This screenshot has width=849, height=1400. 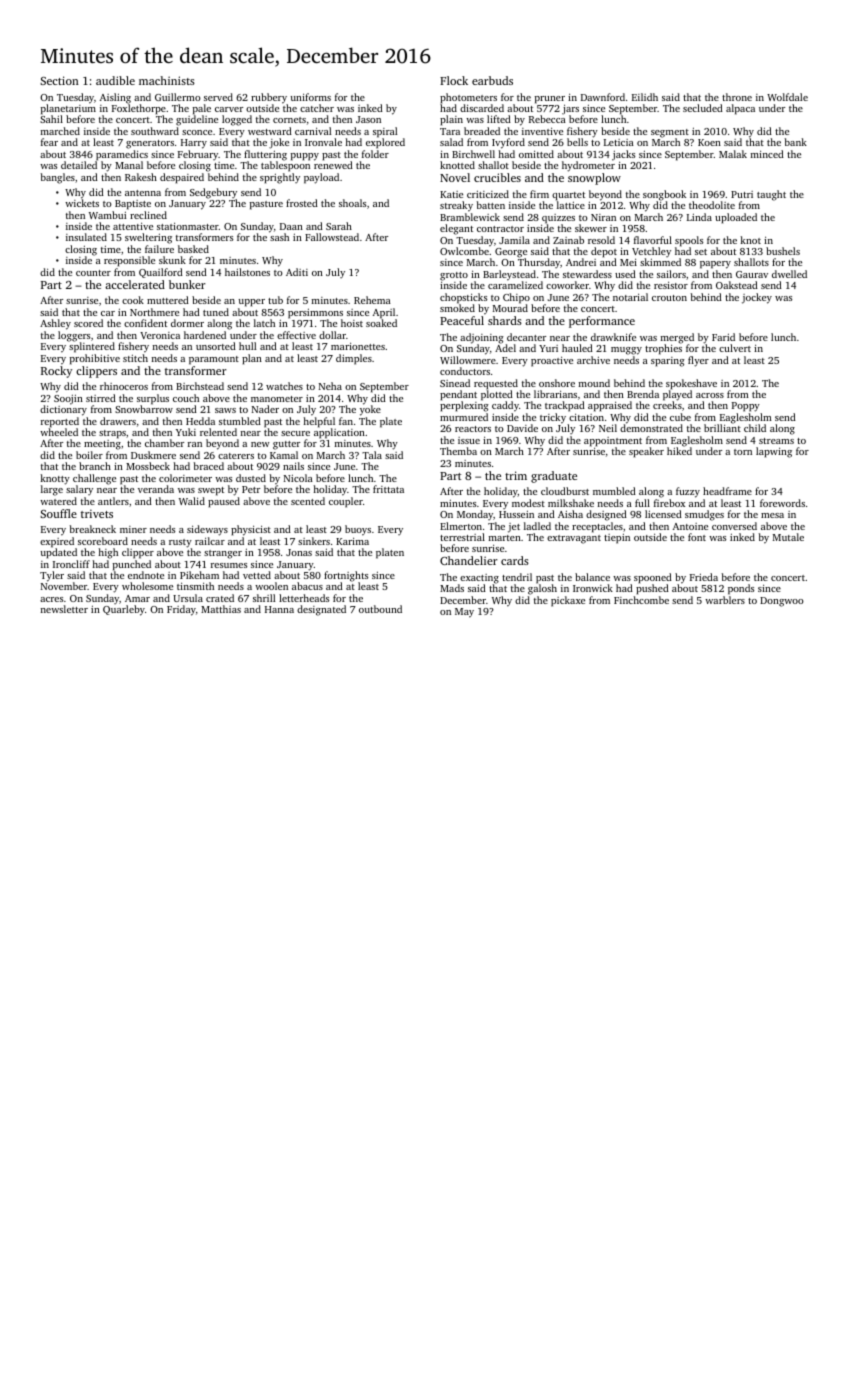 What do you see at coordinates (757, 298) in the screenshot?
I see `jockey` at bounding box center [757, 298].
